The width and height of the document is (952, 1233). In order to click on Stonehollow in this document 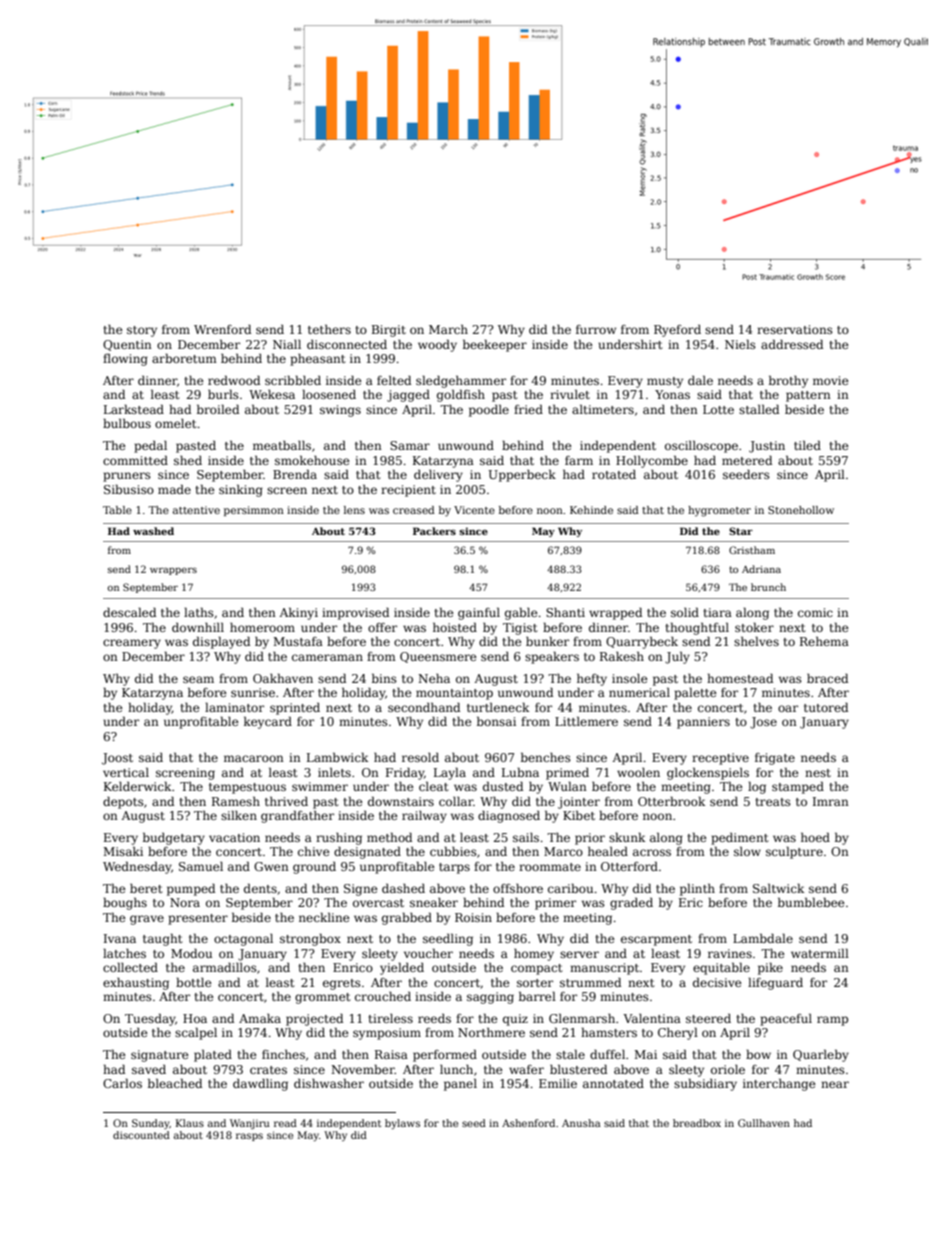, I will do `click(801, 510)`.
